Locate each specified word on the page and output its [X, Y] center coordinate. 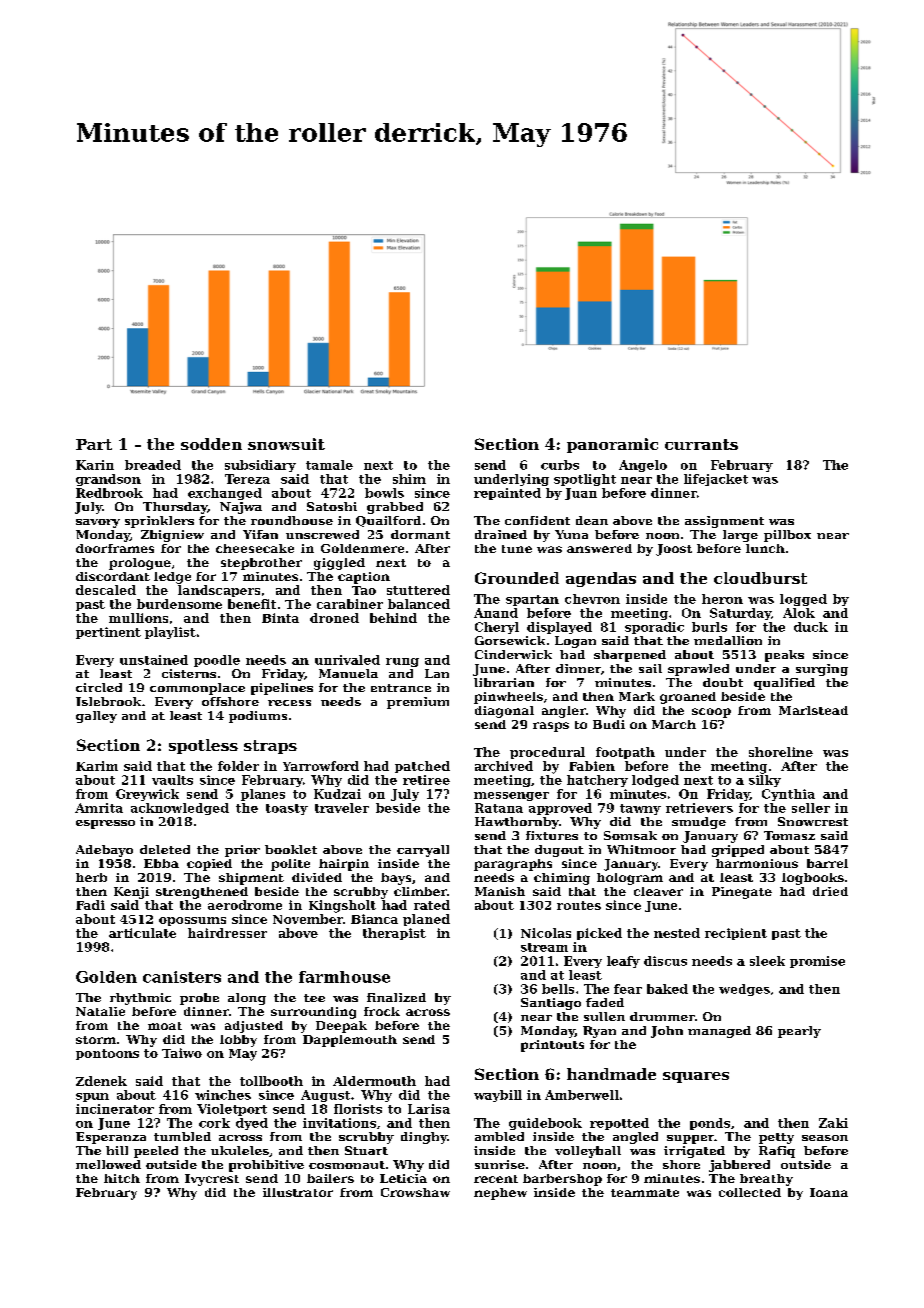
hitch [122, 1178]
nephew [500, 1194]
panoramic [612, 445]
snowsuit [286, 444]
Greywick [147, 795]
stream [544, 947]
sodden [211, 444]
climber [420, 891]
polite [290, 865]
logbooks [813, 879]
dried [830, 891]
